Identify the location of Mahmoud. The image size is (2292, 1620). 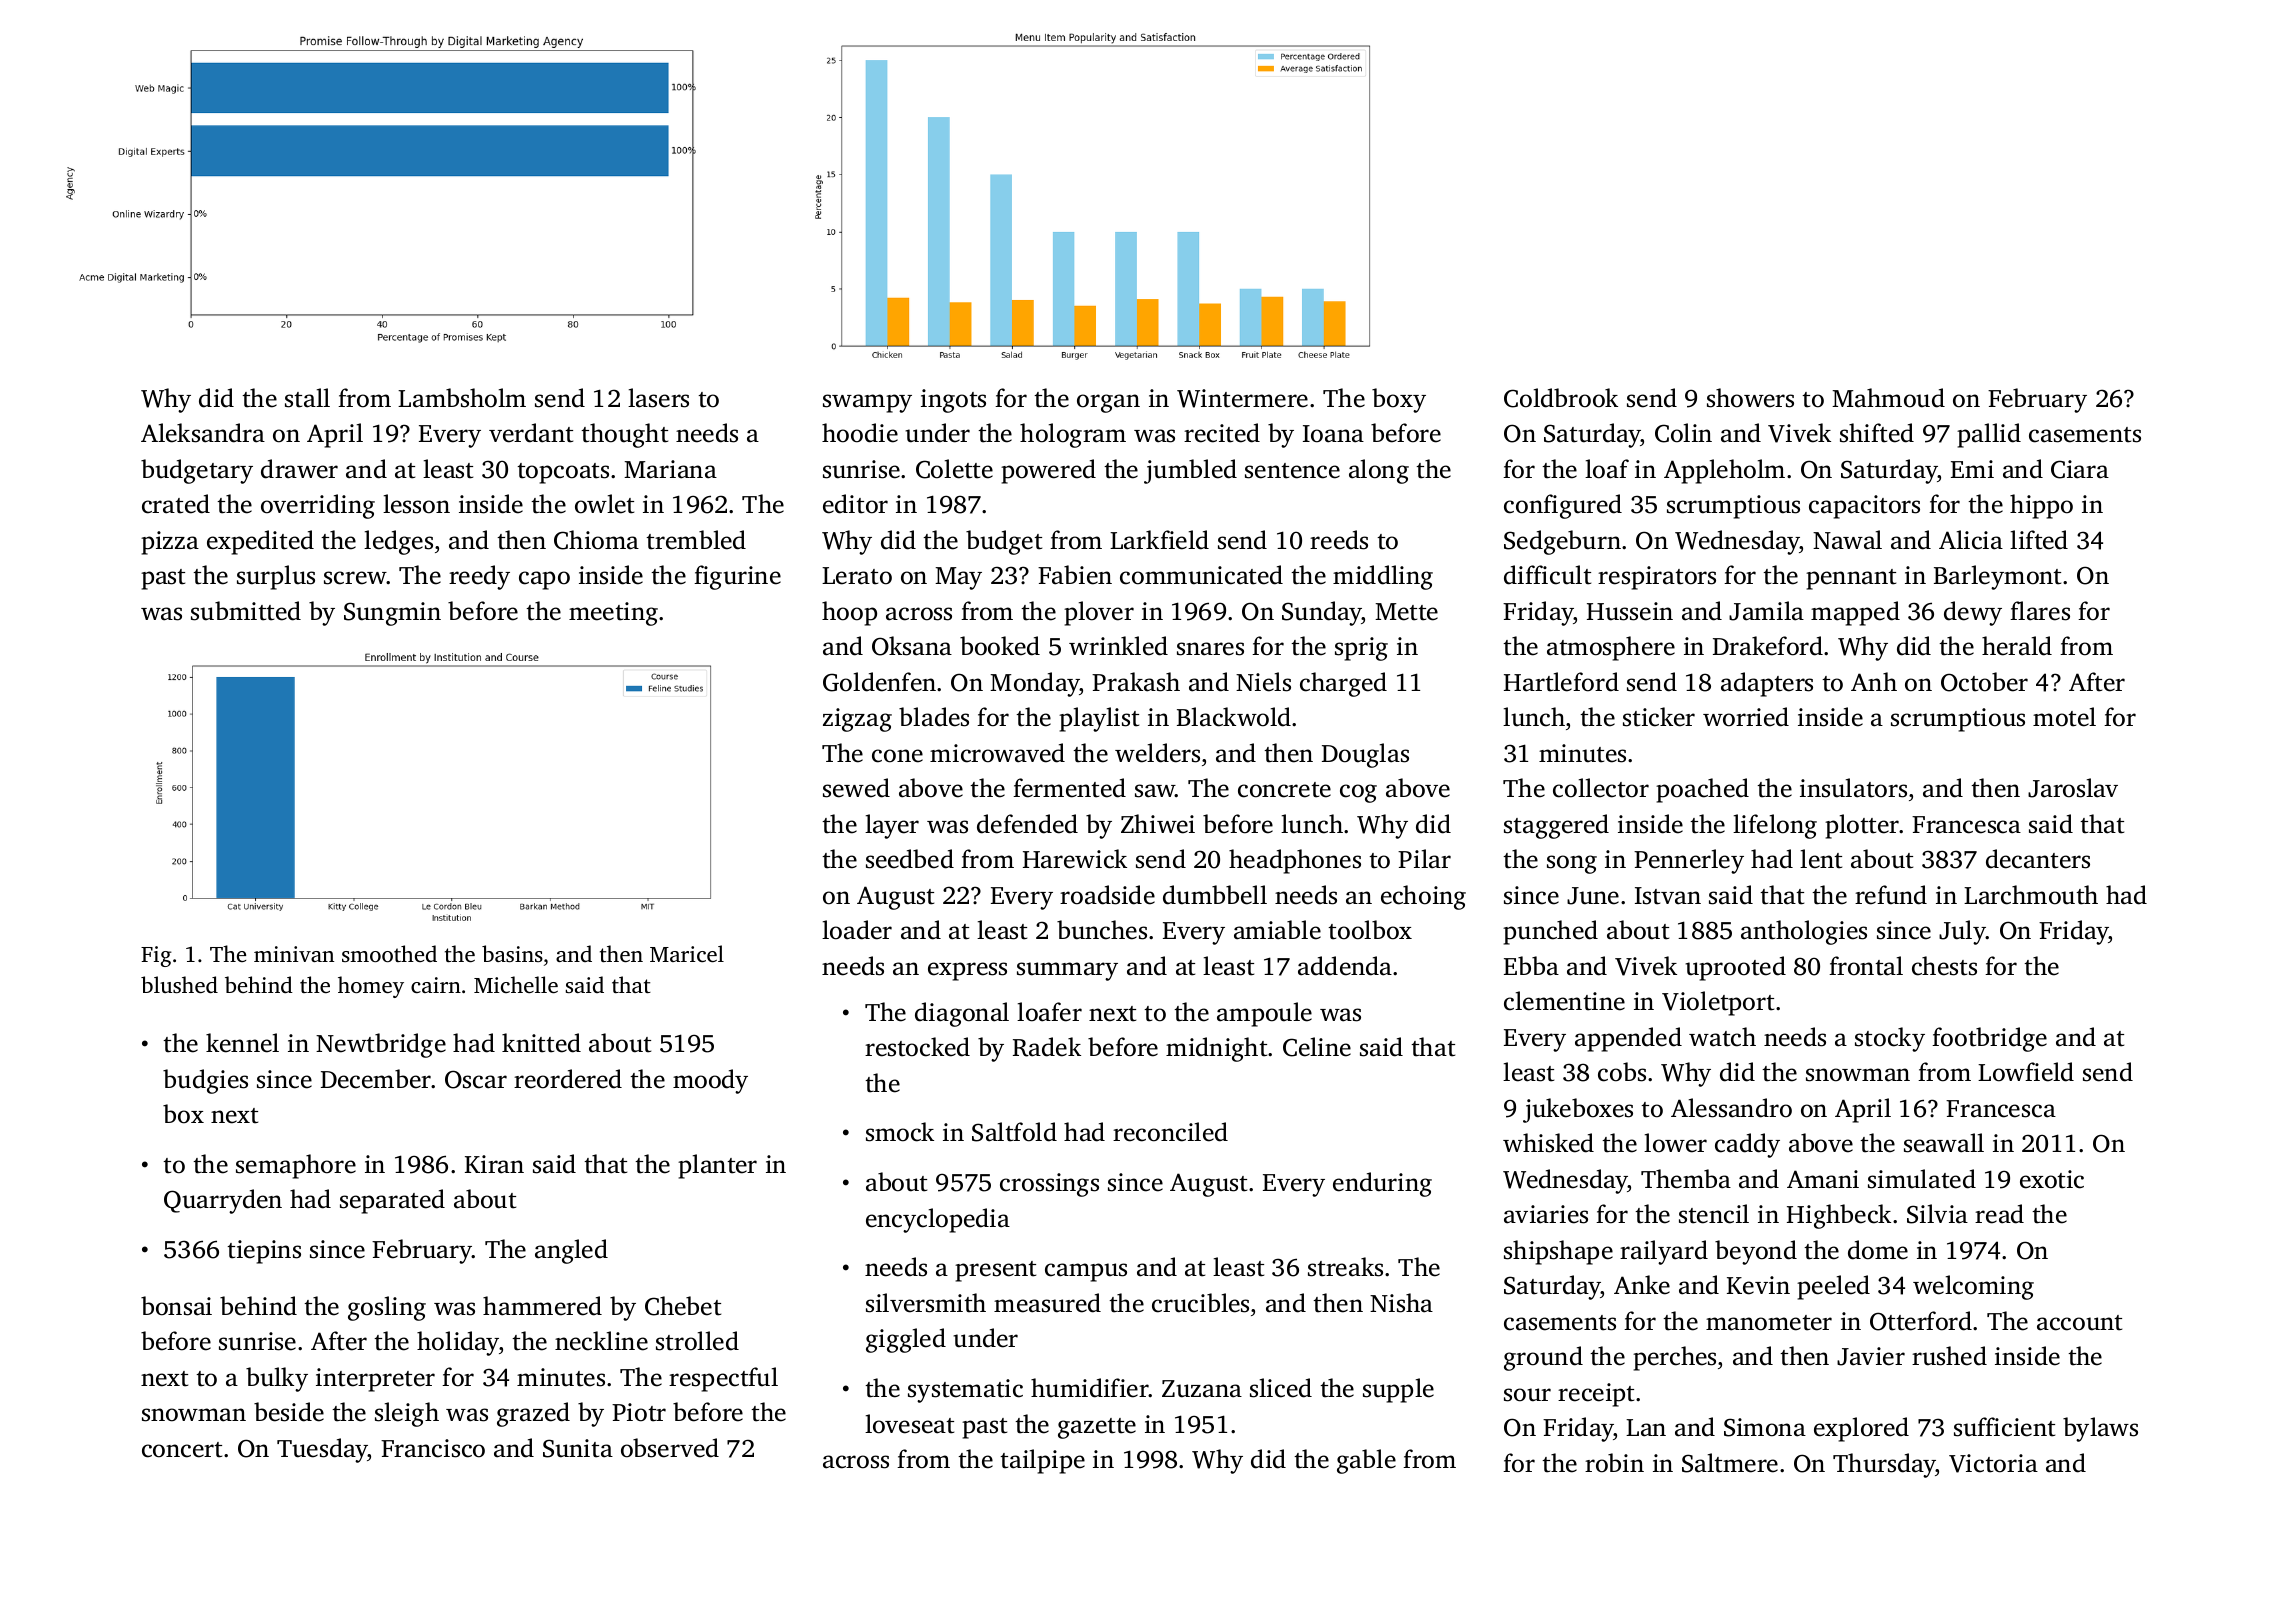
(1888, 398).
